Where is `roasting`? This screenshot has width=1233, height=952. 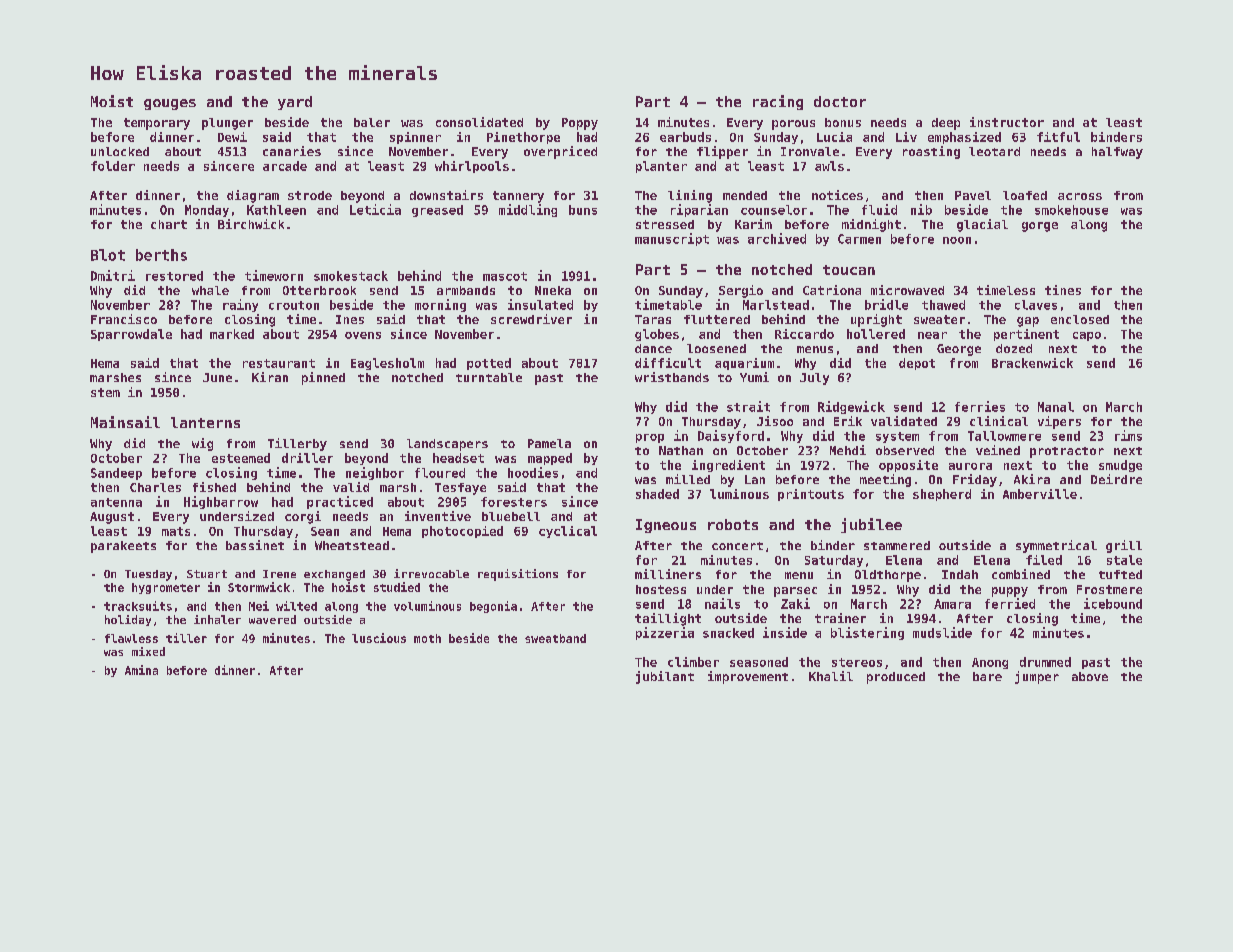 roasting is located at coordinates (931, 152).
